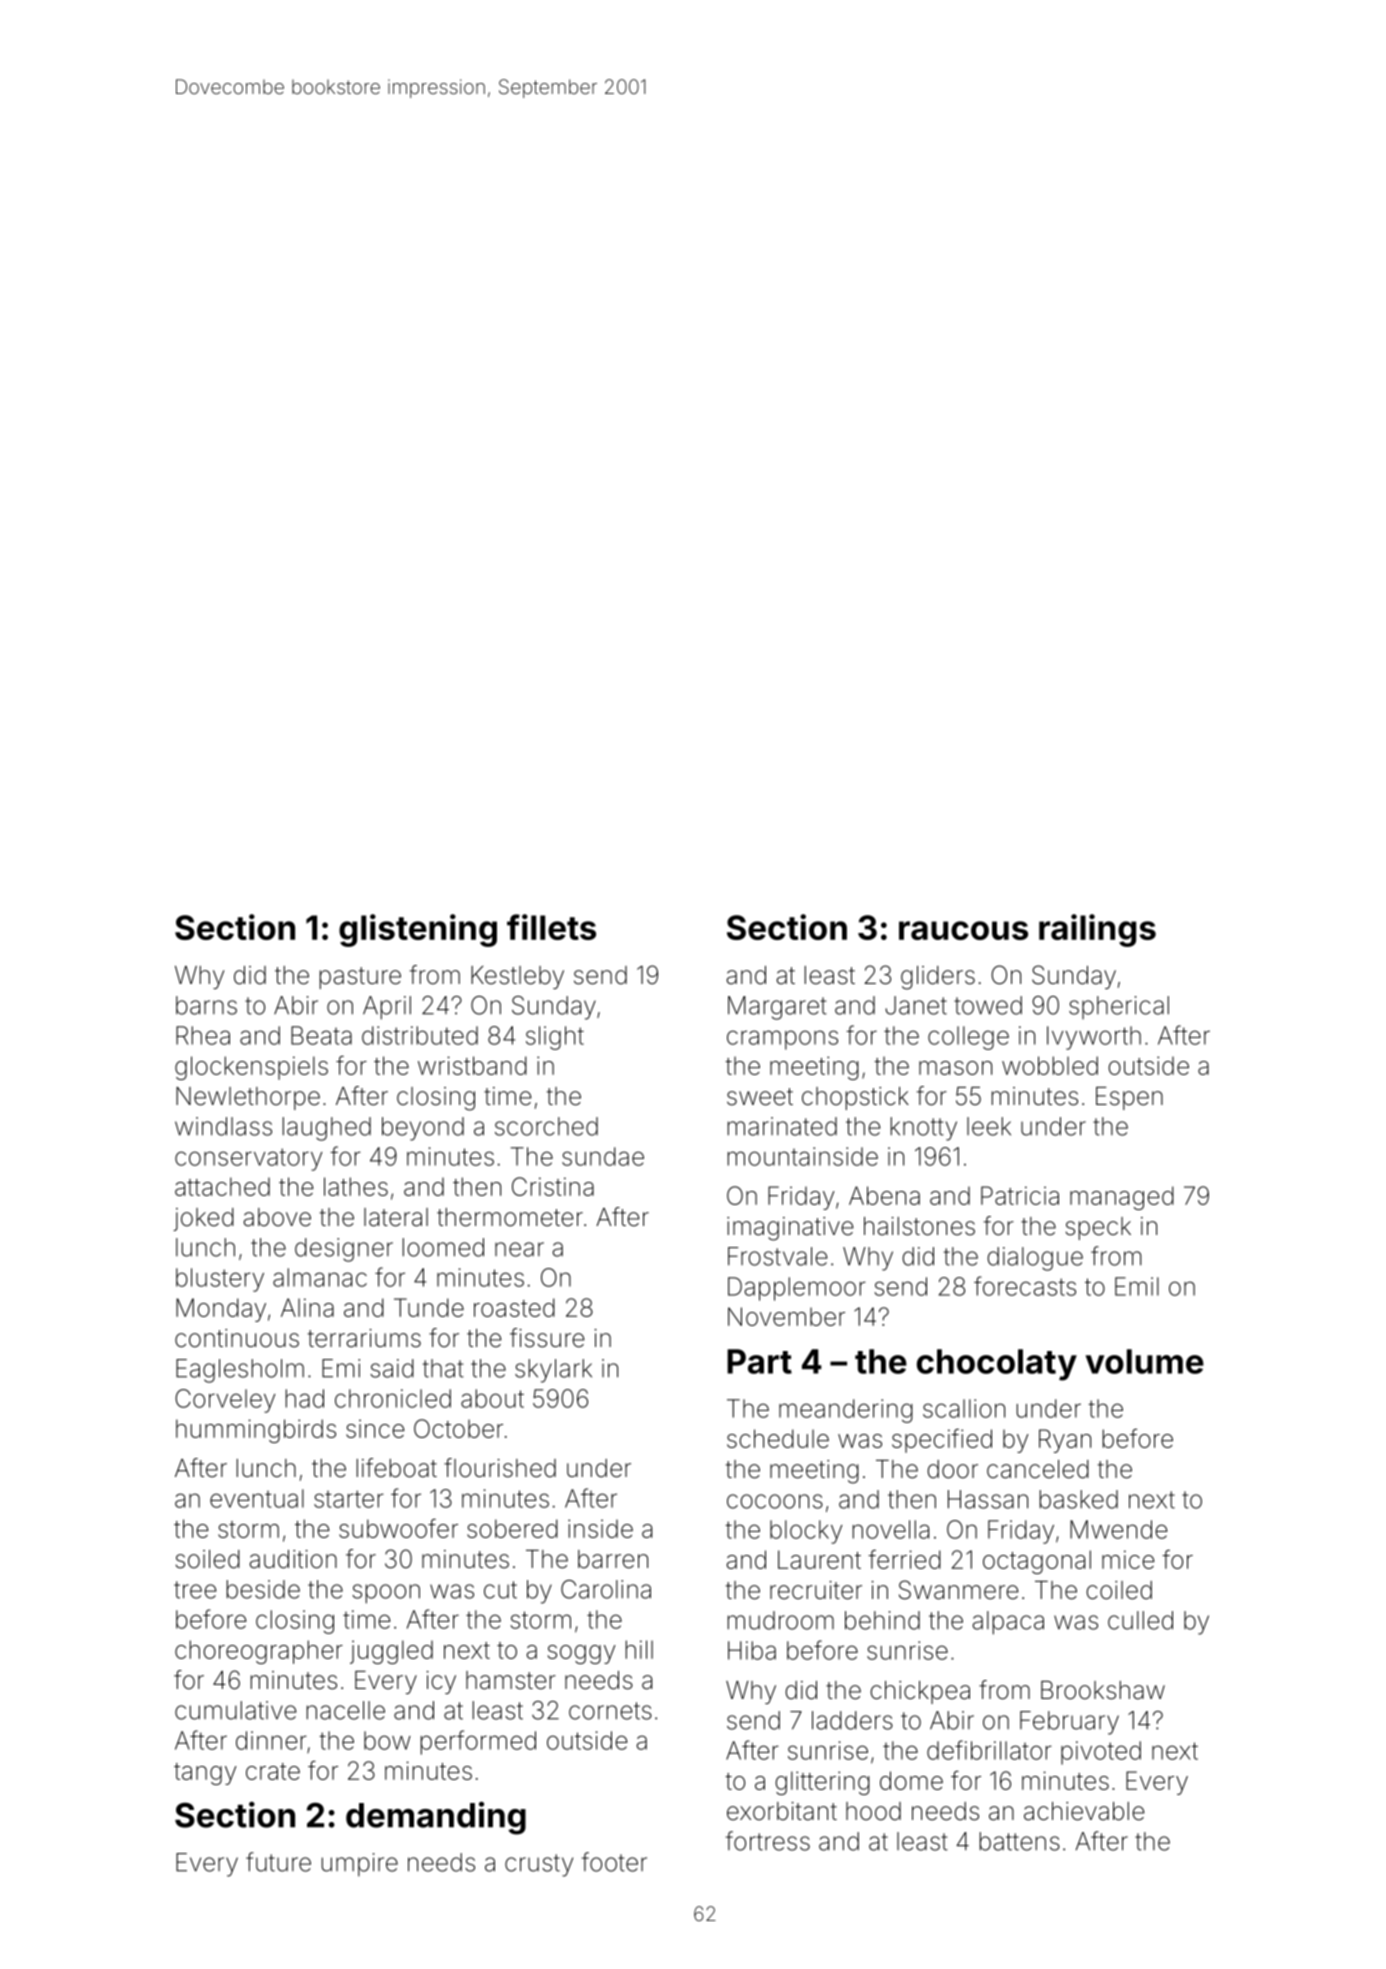  Describe the element at coordinates (205, 1774) in the screenshot. I see `tangy` at that location.
